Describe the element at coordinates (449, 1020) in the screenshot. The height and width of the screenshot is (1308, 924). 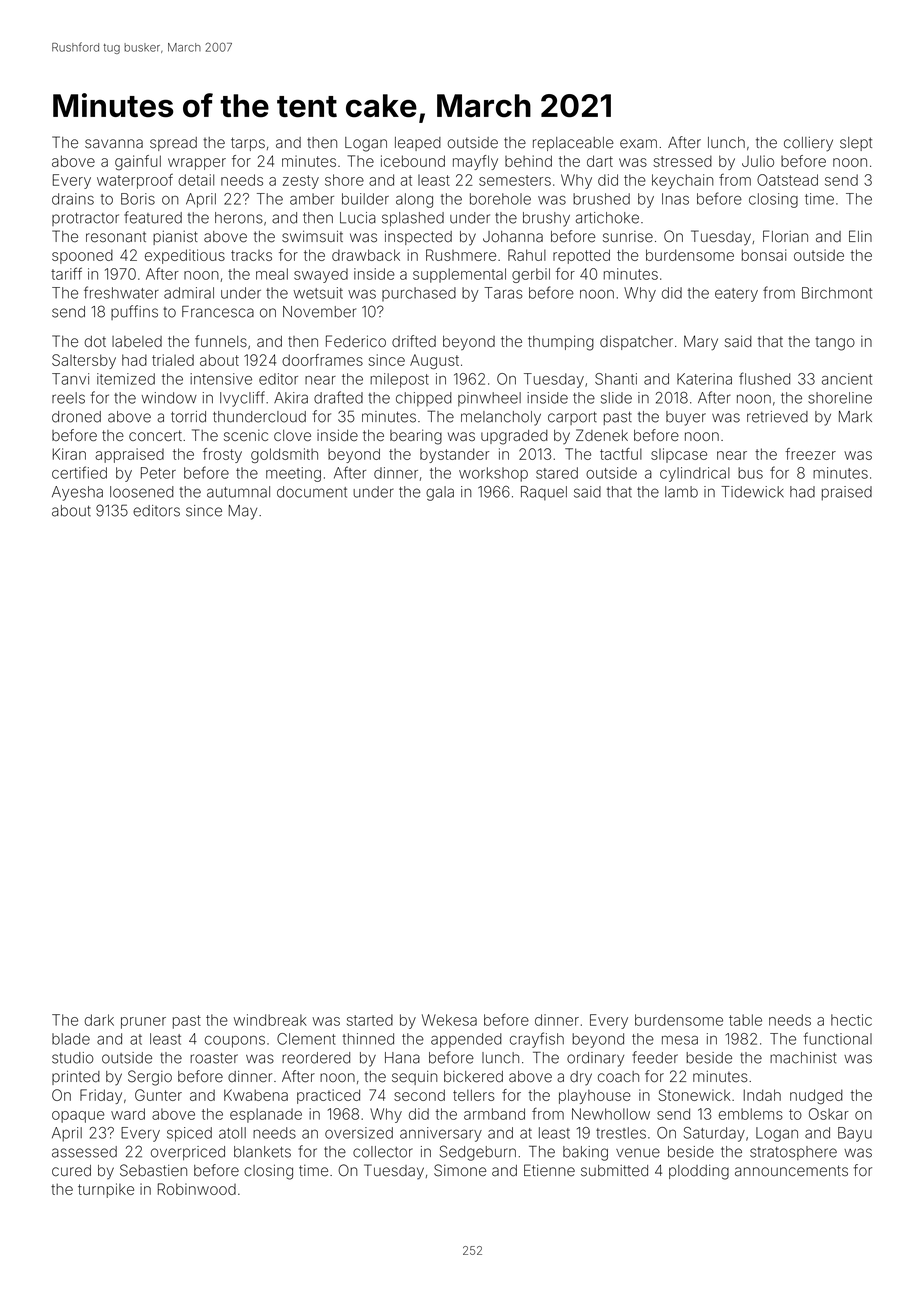
I see `Wekesa` at that location.
